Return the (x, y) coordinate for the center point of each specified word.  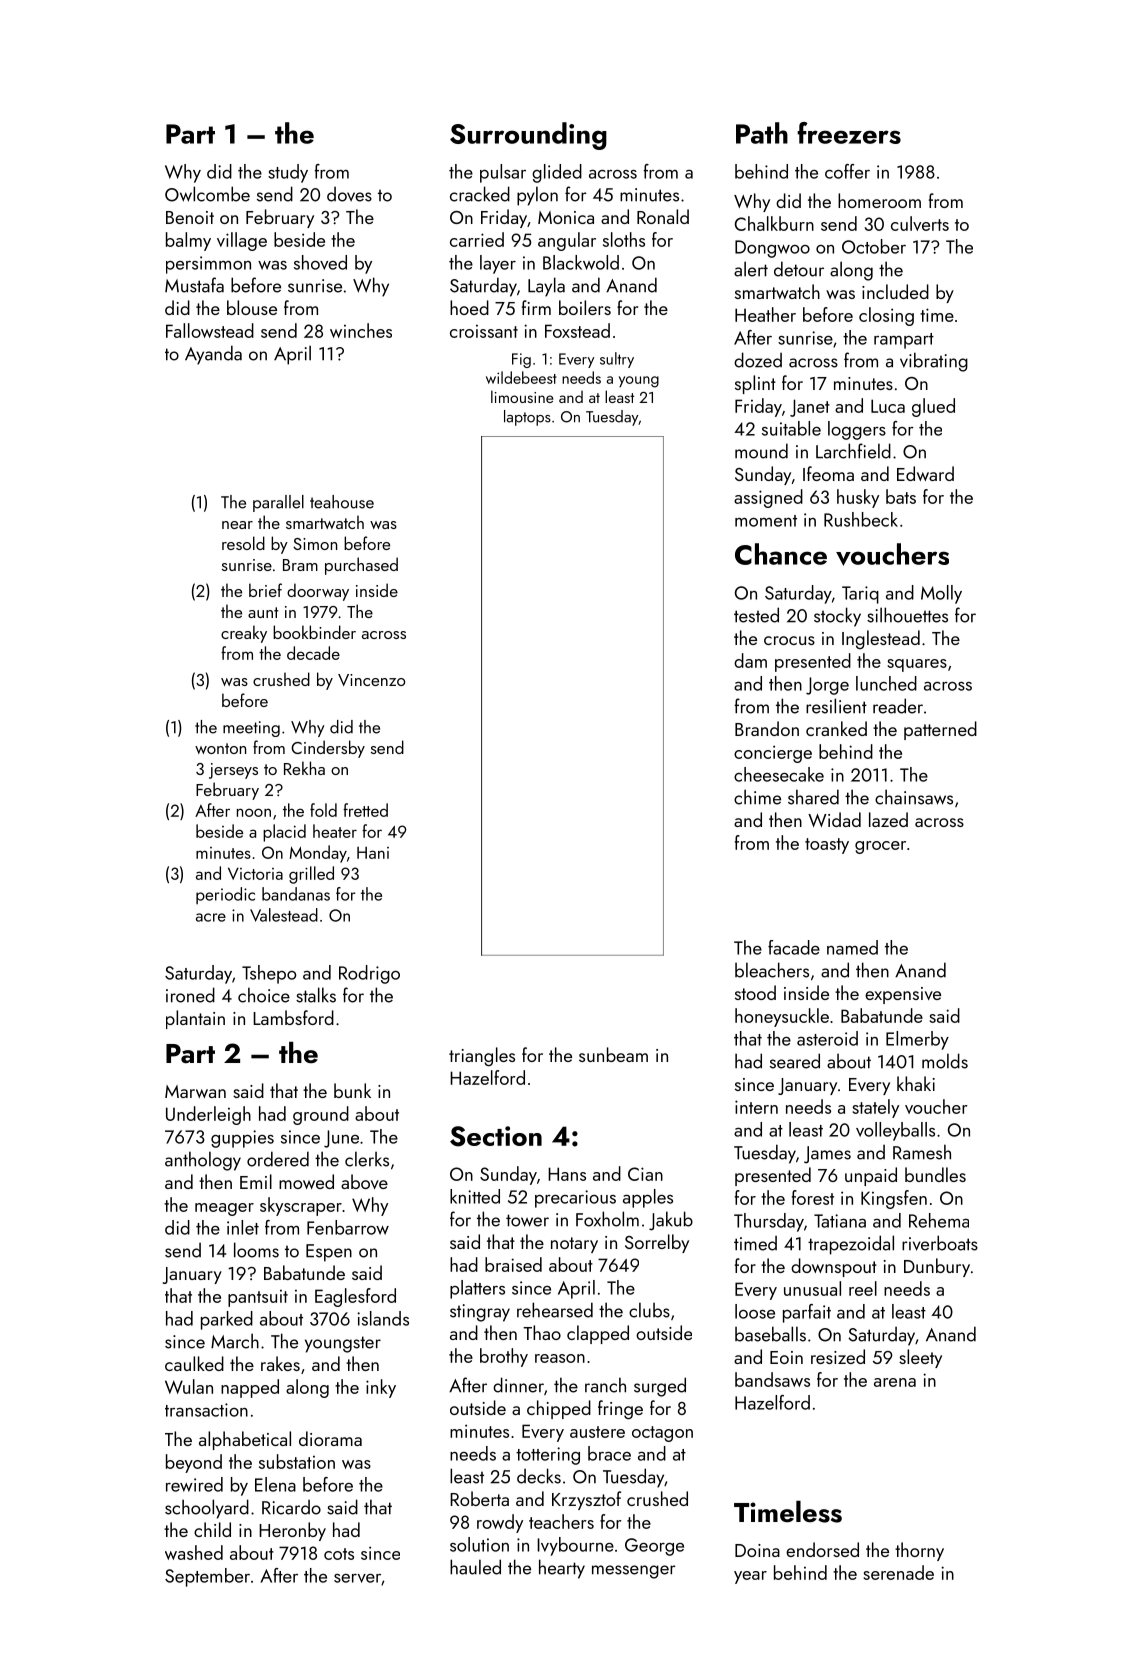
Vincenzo (371, 680)
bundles (935, 1174)
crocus (789, 640)
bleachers (772, 970)
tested (756, 615)
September (207, 1577)
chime (757, 797)
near (237, 525)
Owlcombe (207, 194)
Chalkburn (774, 223)
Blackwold (581, 262)
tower (527, 1220)
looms (256, 1250)
